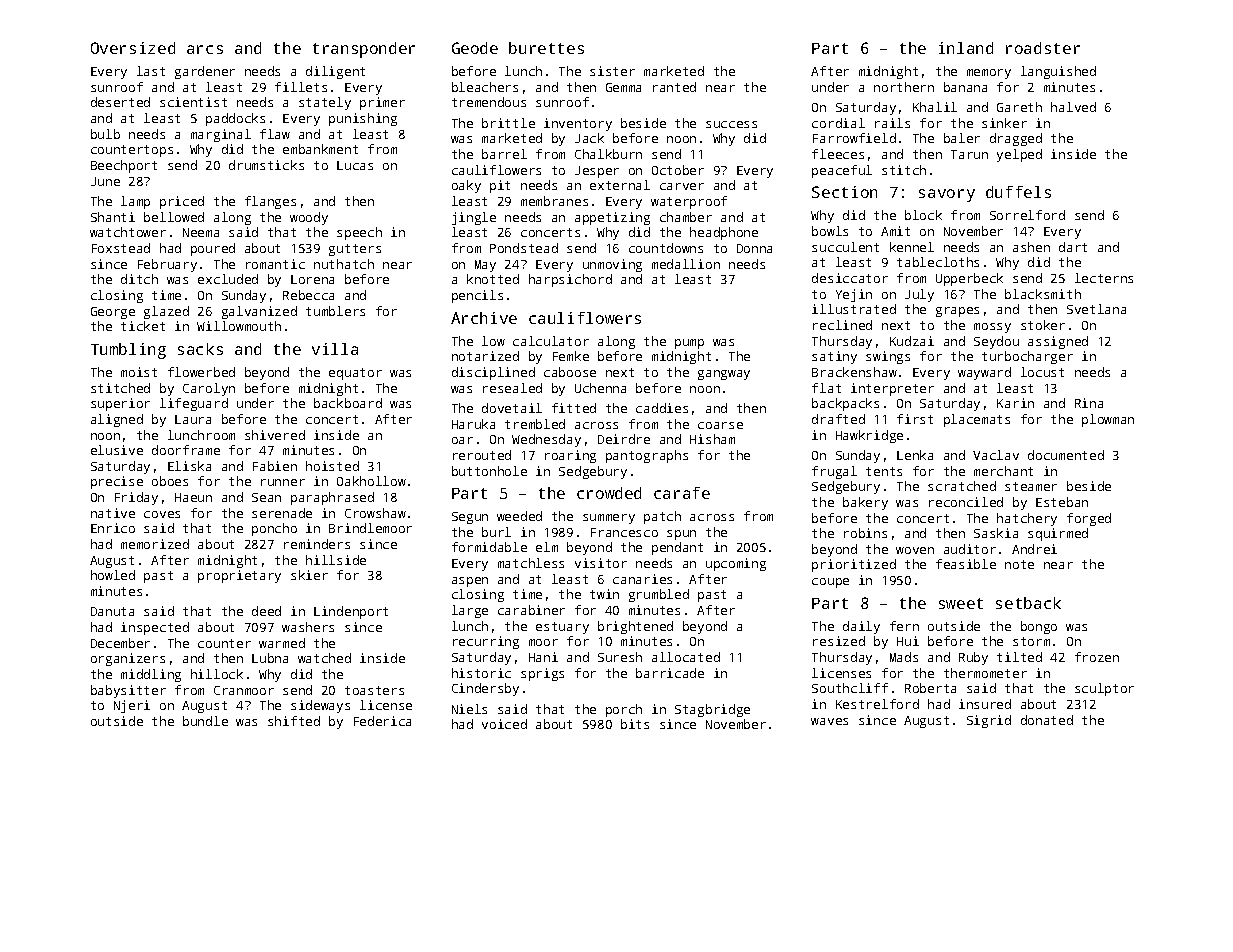 This page has height=952, width=1233. I want to click on Khalil, so click(935, 107).
